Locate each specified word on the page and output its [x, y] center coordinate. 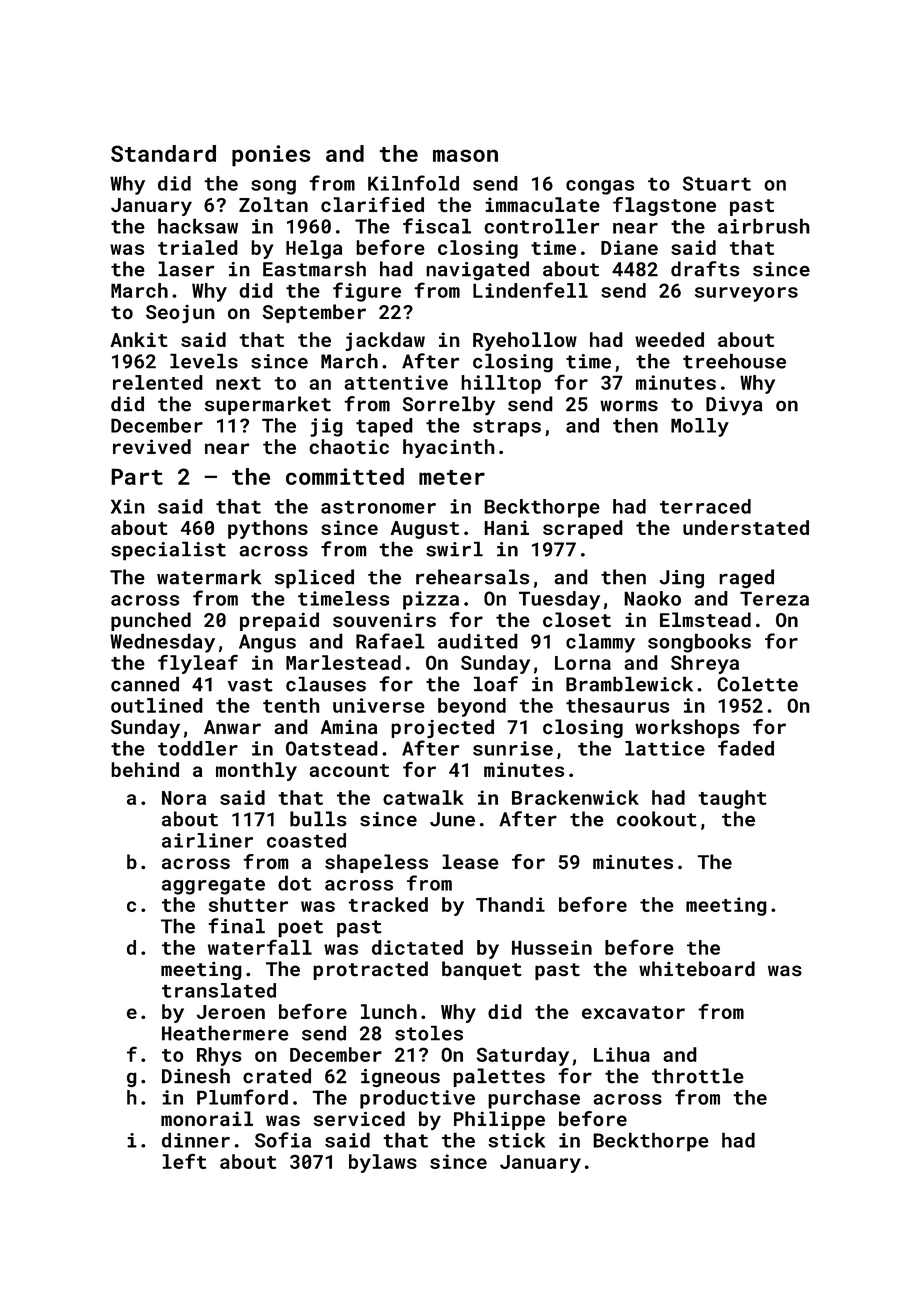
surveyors [746, 294]
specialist [168, 551]
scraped [583, 529]
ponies [271, 156]
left [184, 1161]
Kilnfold [413, 183]
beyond [472, 707]
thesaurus [618, 705]
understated [746, 527]
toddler [198, 748]
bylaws [383, 1163]
